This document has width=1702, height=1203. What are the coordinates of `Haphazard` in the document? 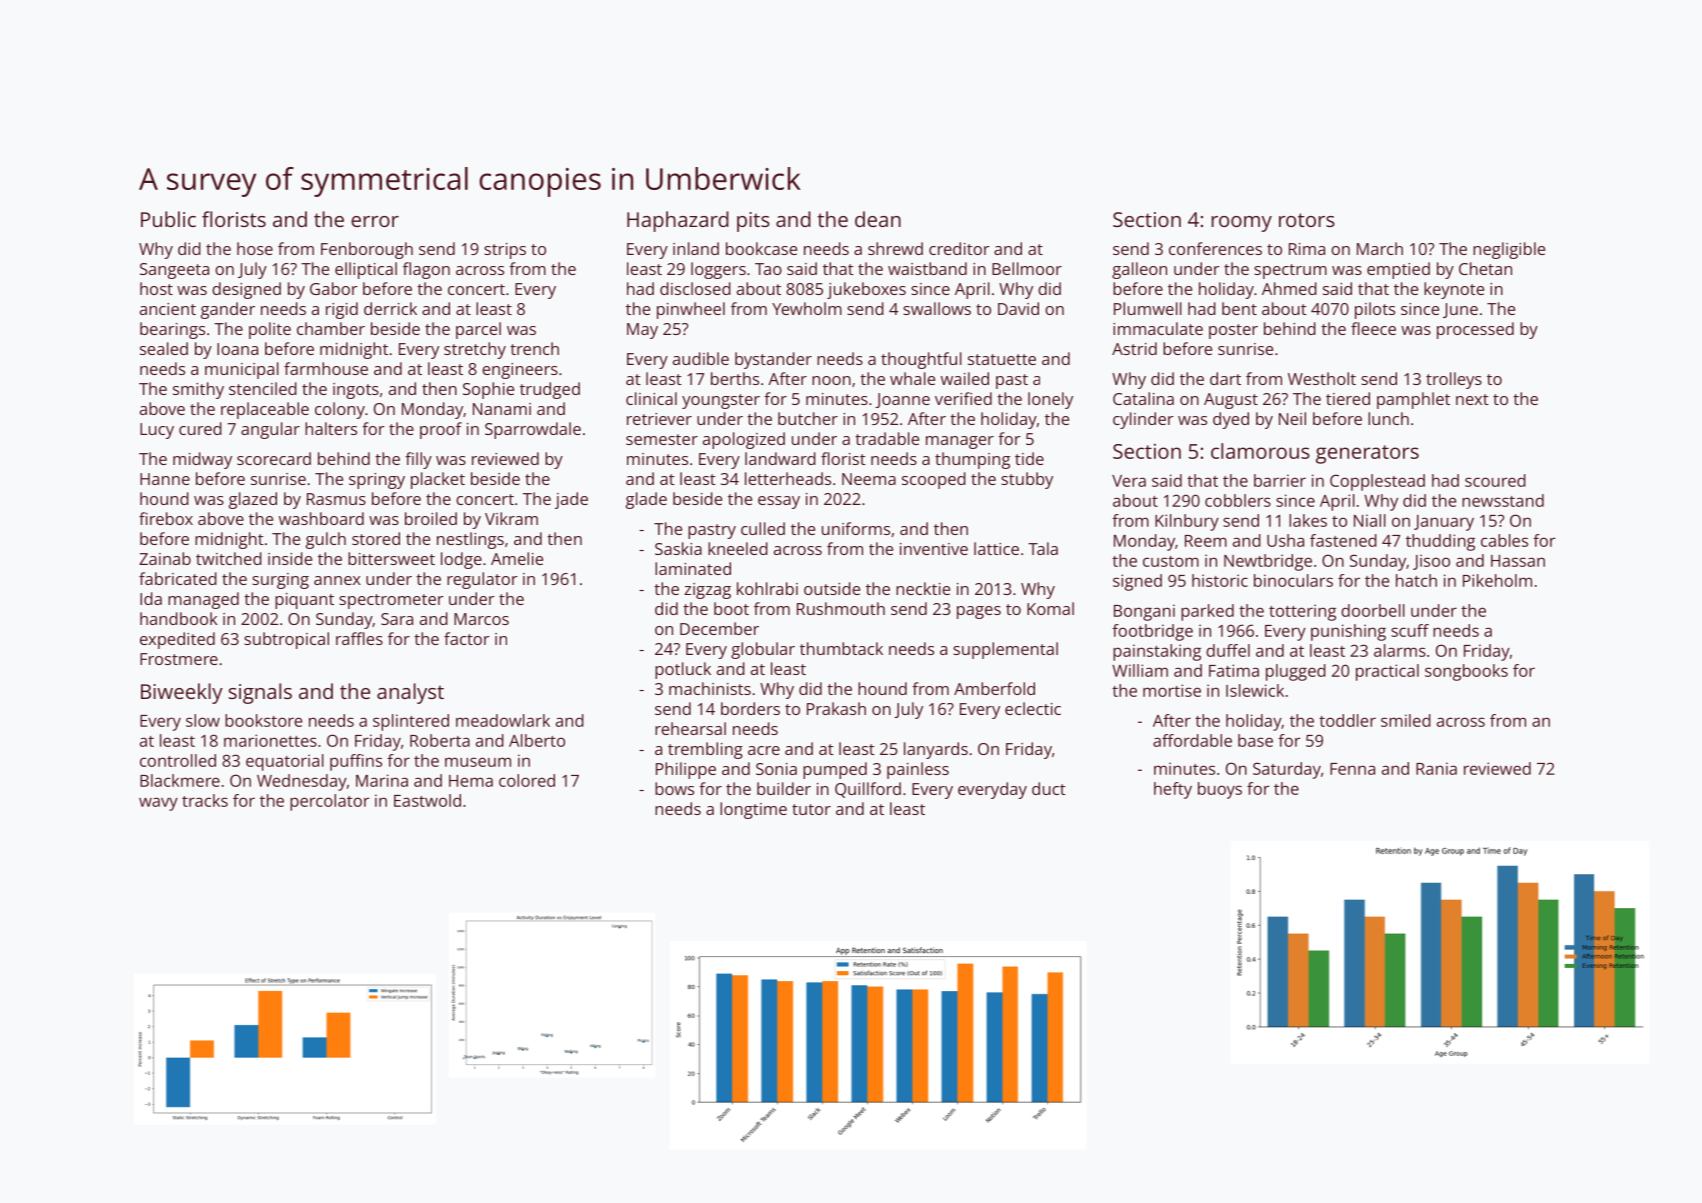 It's located at (678, 221).
